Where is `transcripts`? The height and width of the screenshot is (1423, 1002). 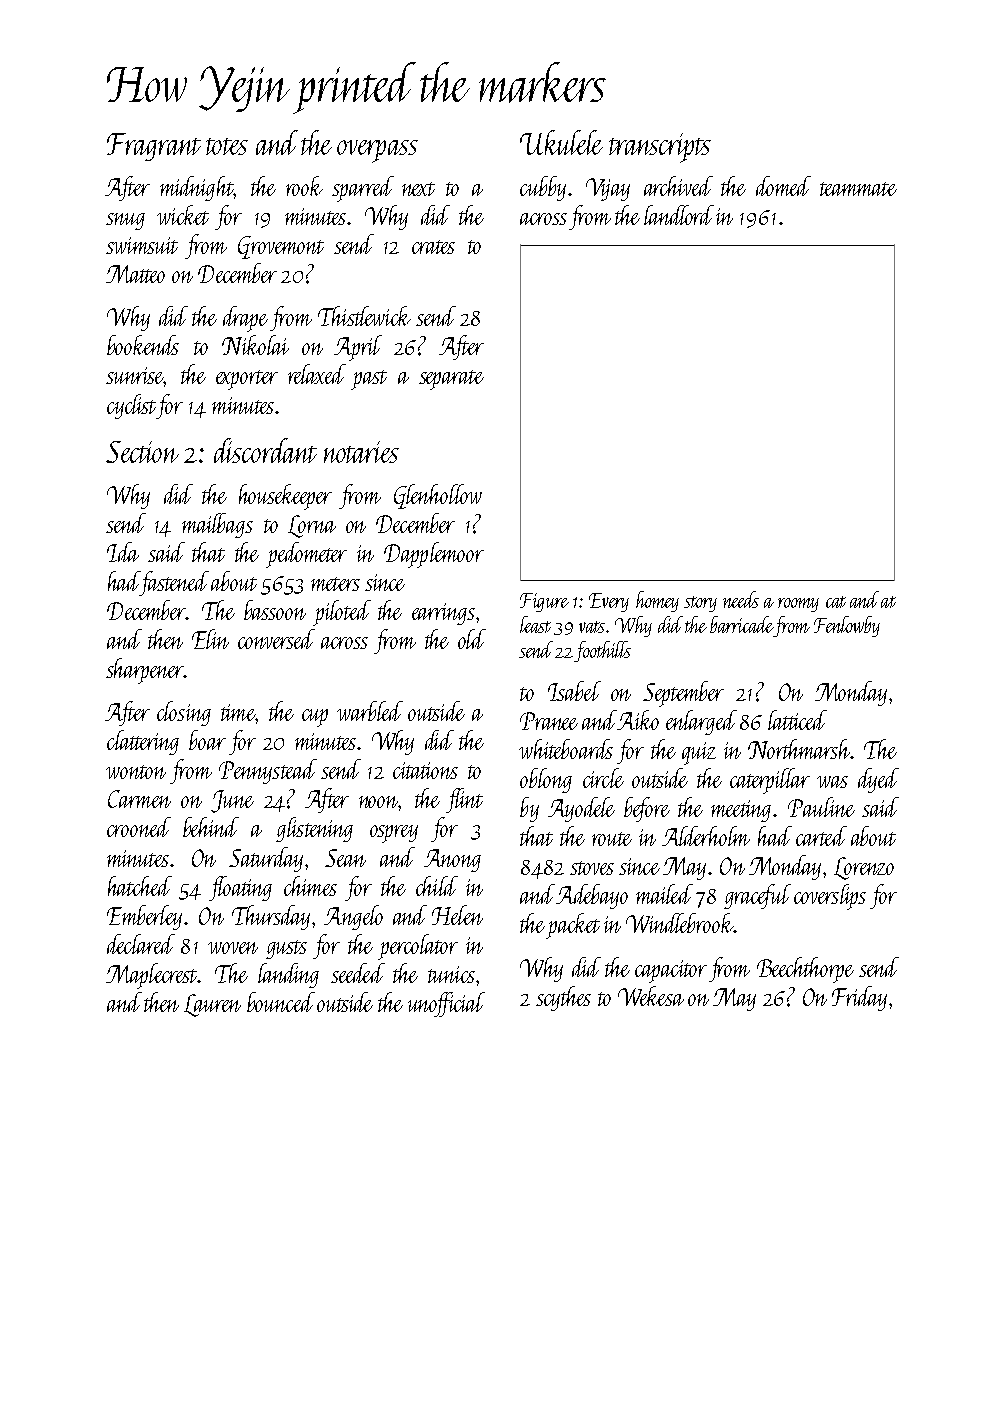 transcripts is located at coordinates (660, 148).
